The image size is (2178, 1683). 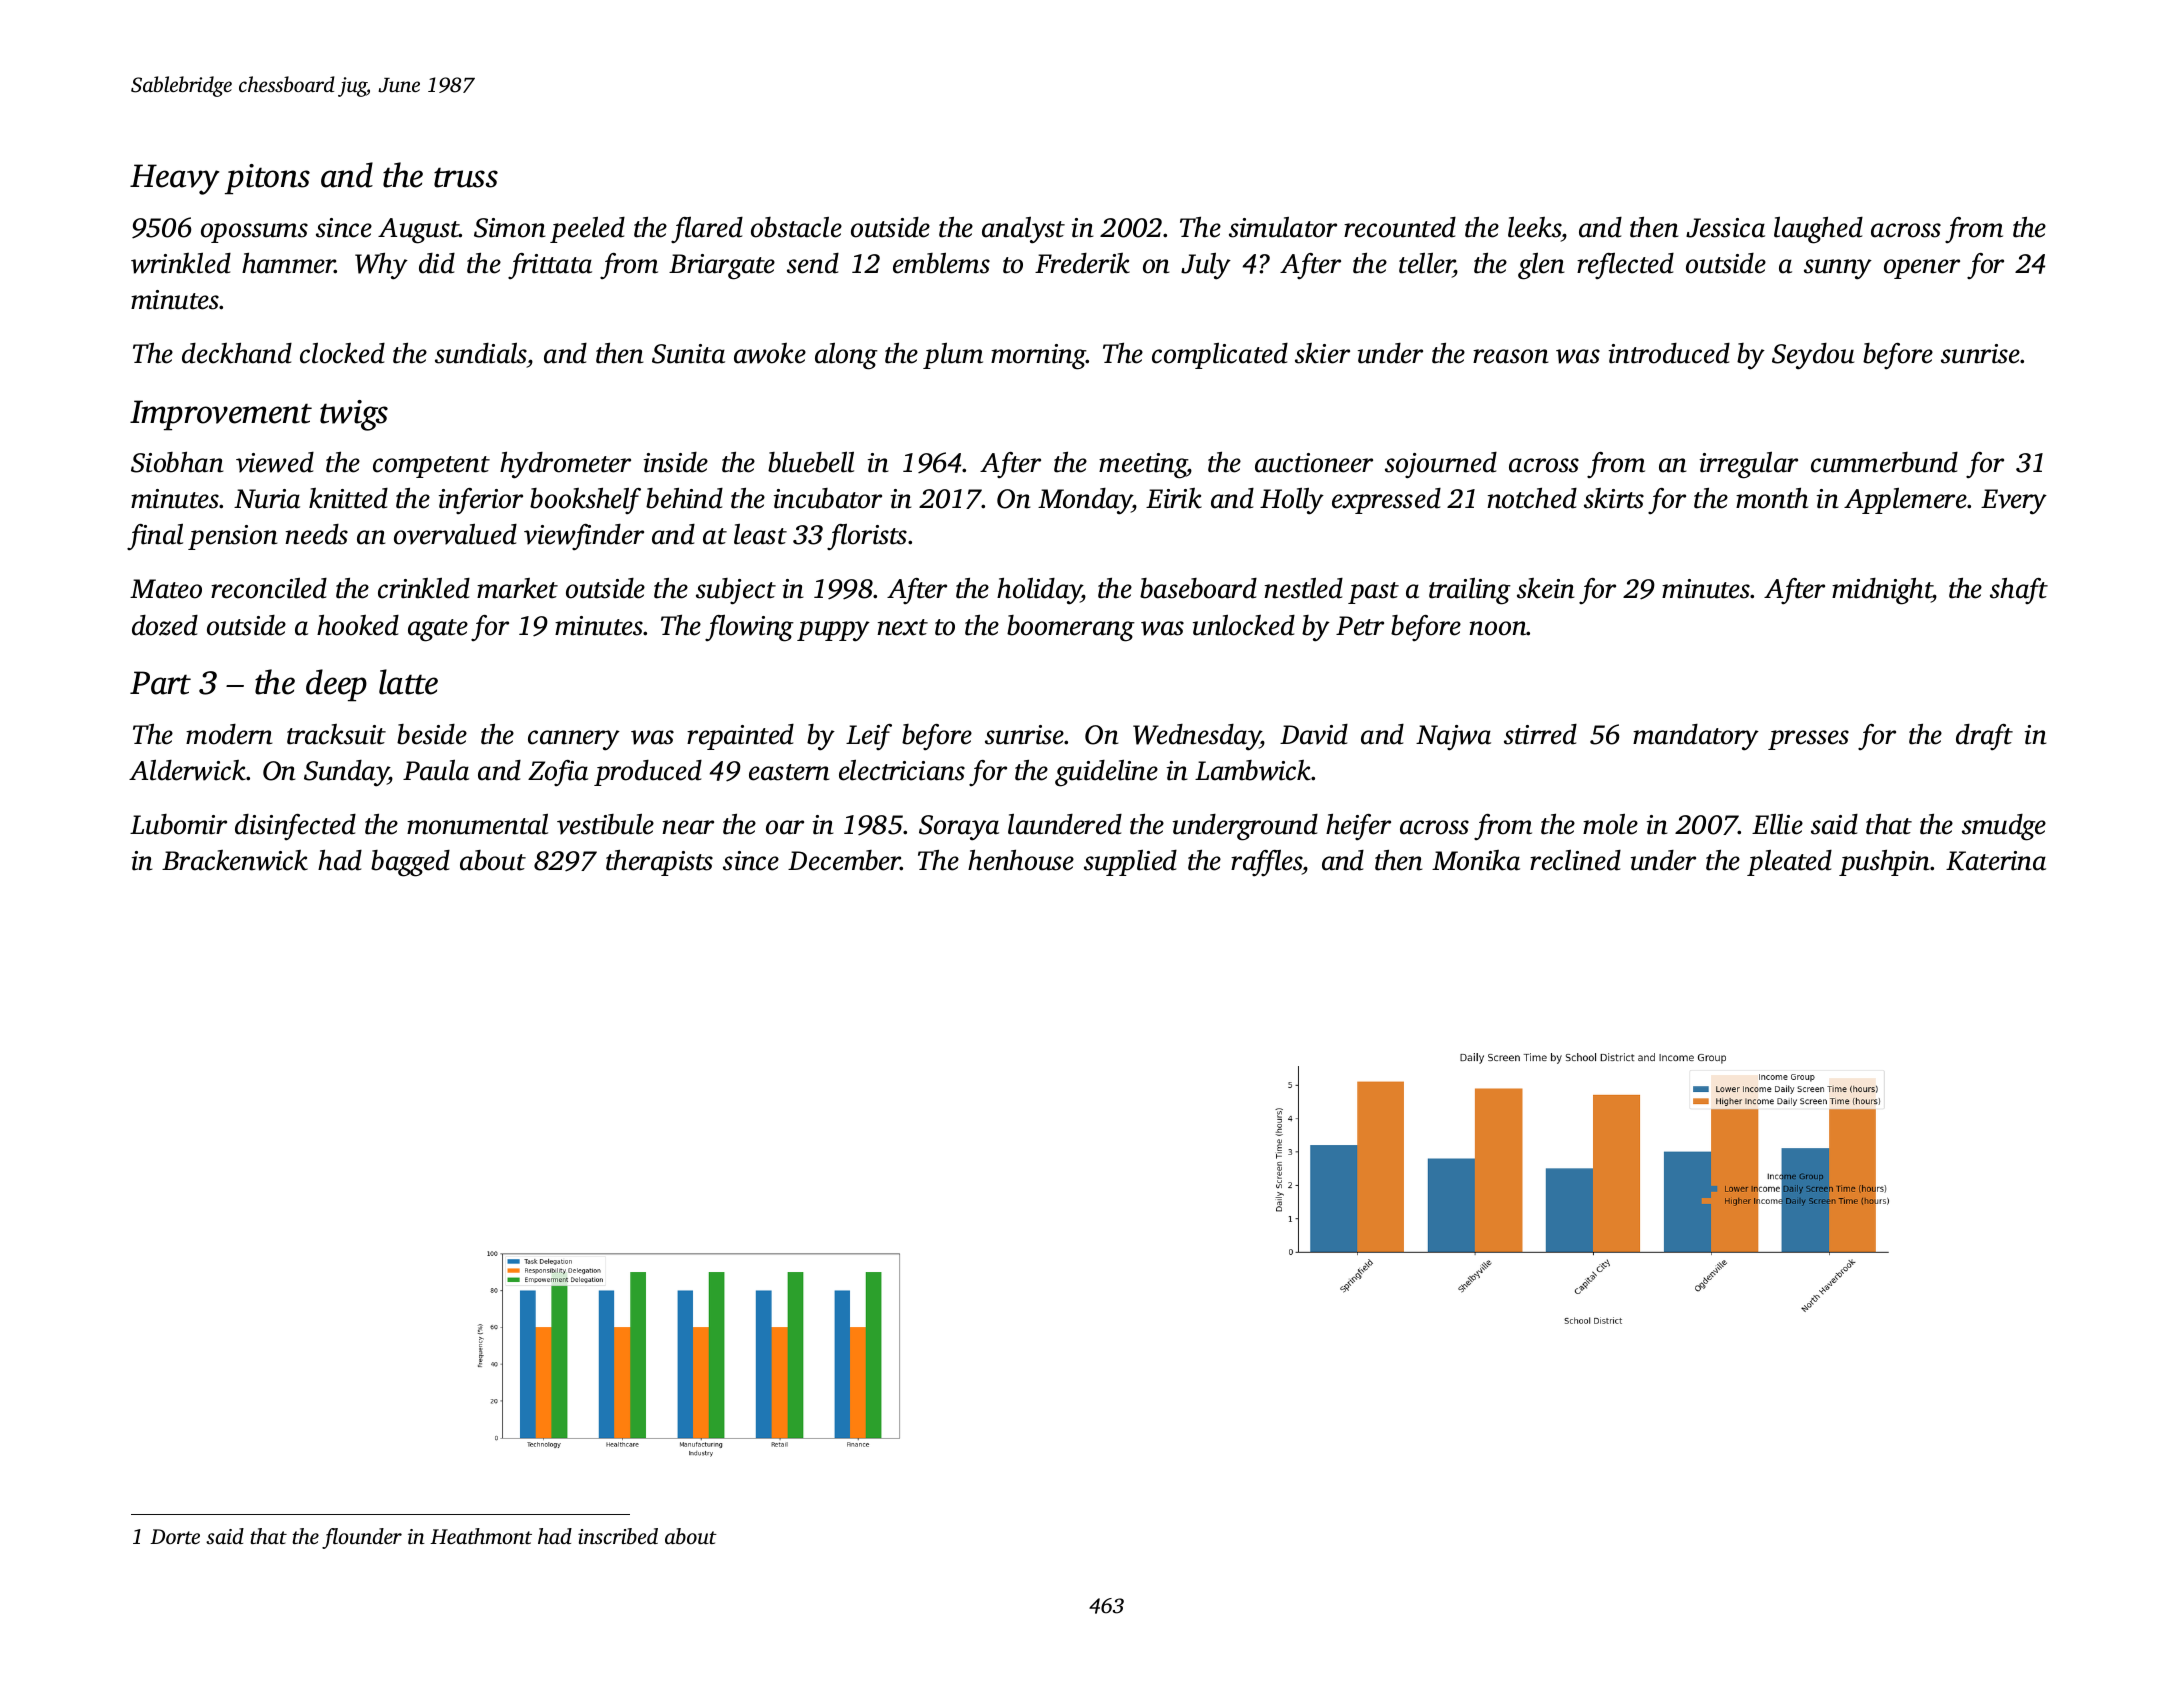 What do you see at coordinates (481, 1536) in the screenshot?
I see `Heathmont` at bounding box center [481, 1536].
